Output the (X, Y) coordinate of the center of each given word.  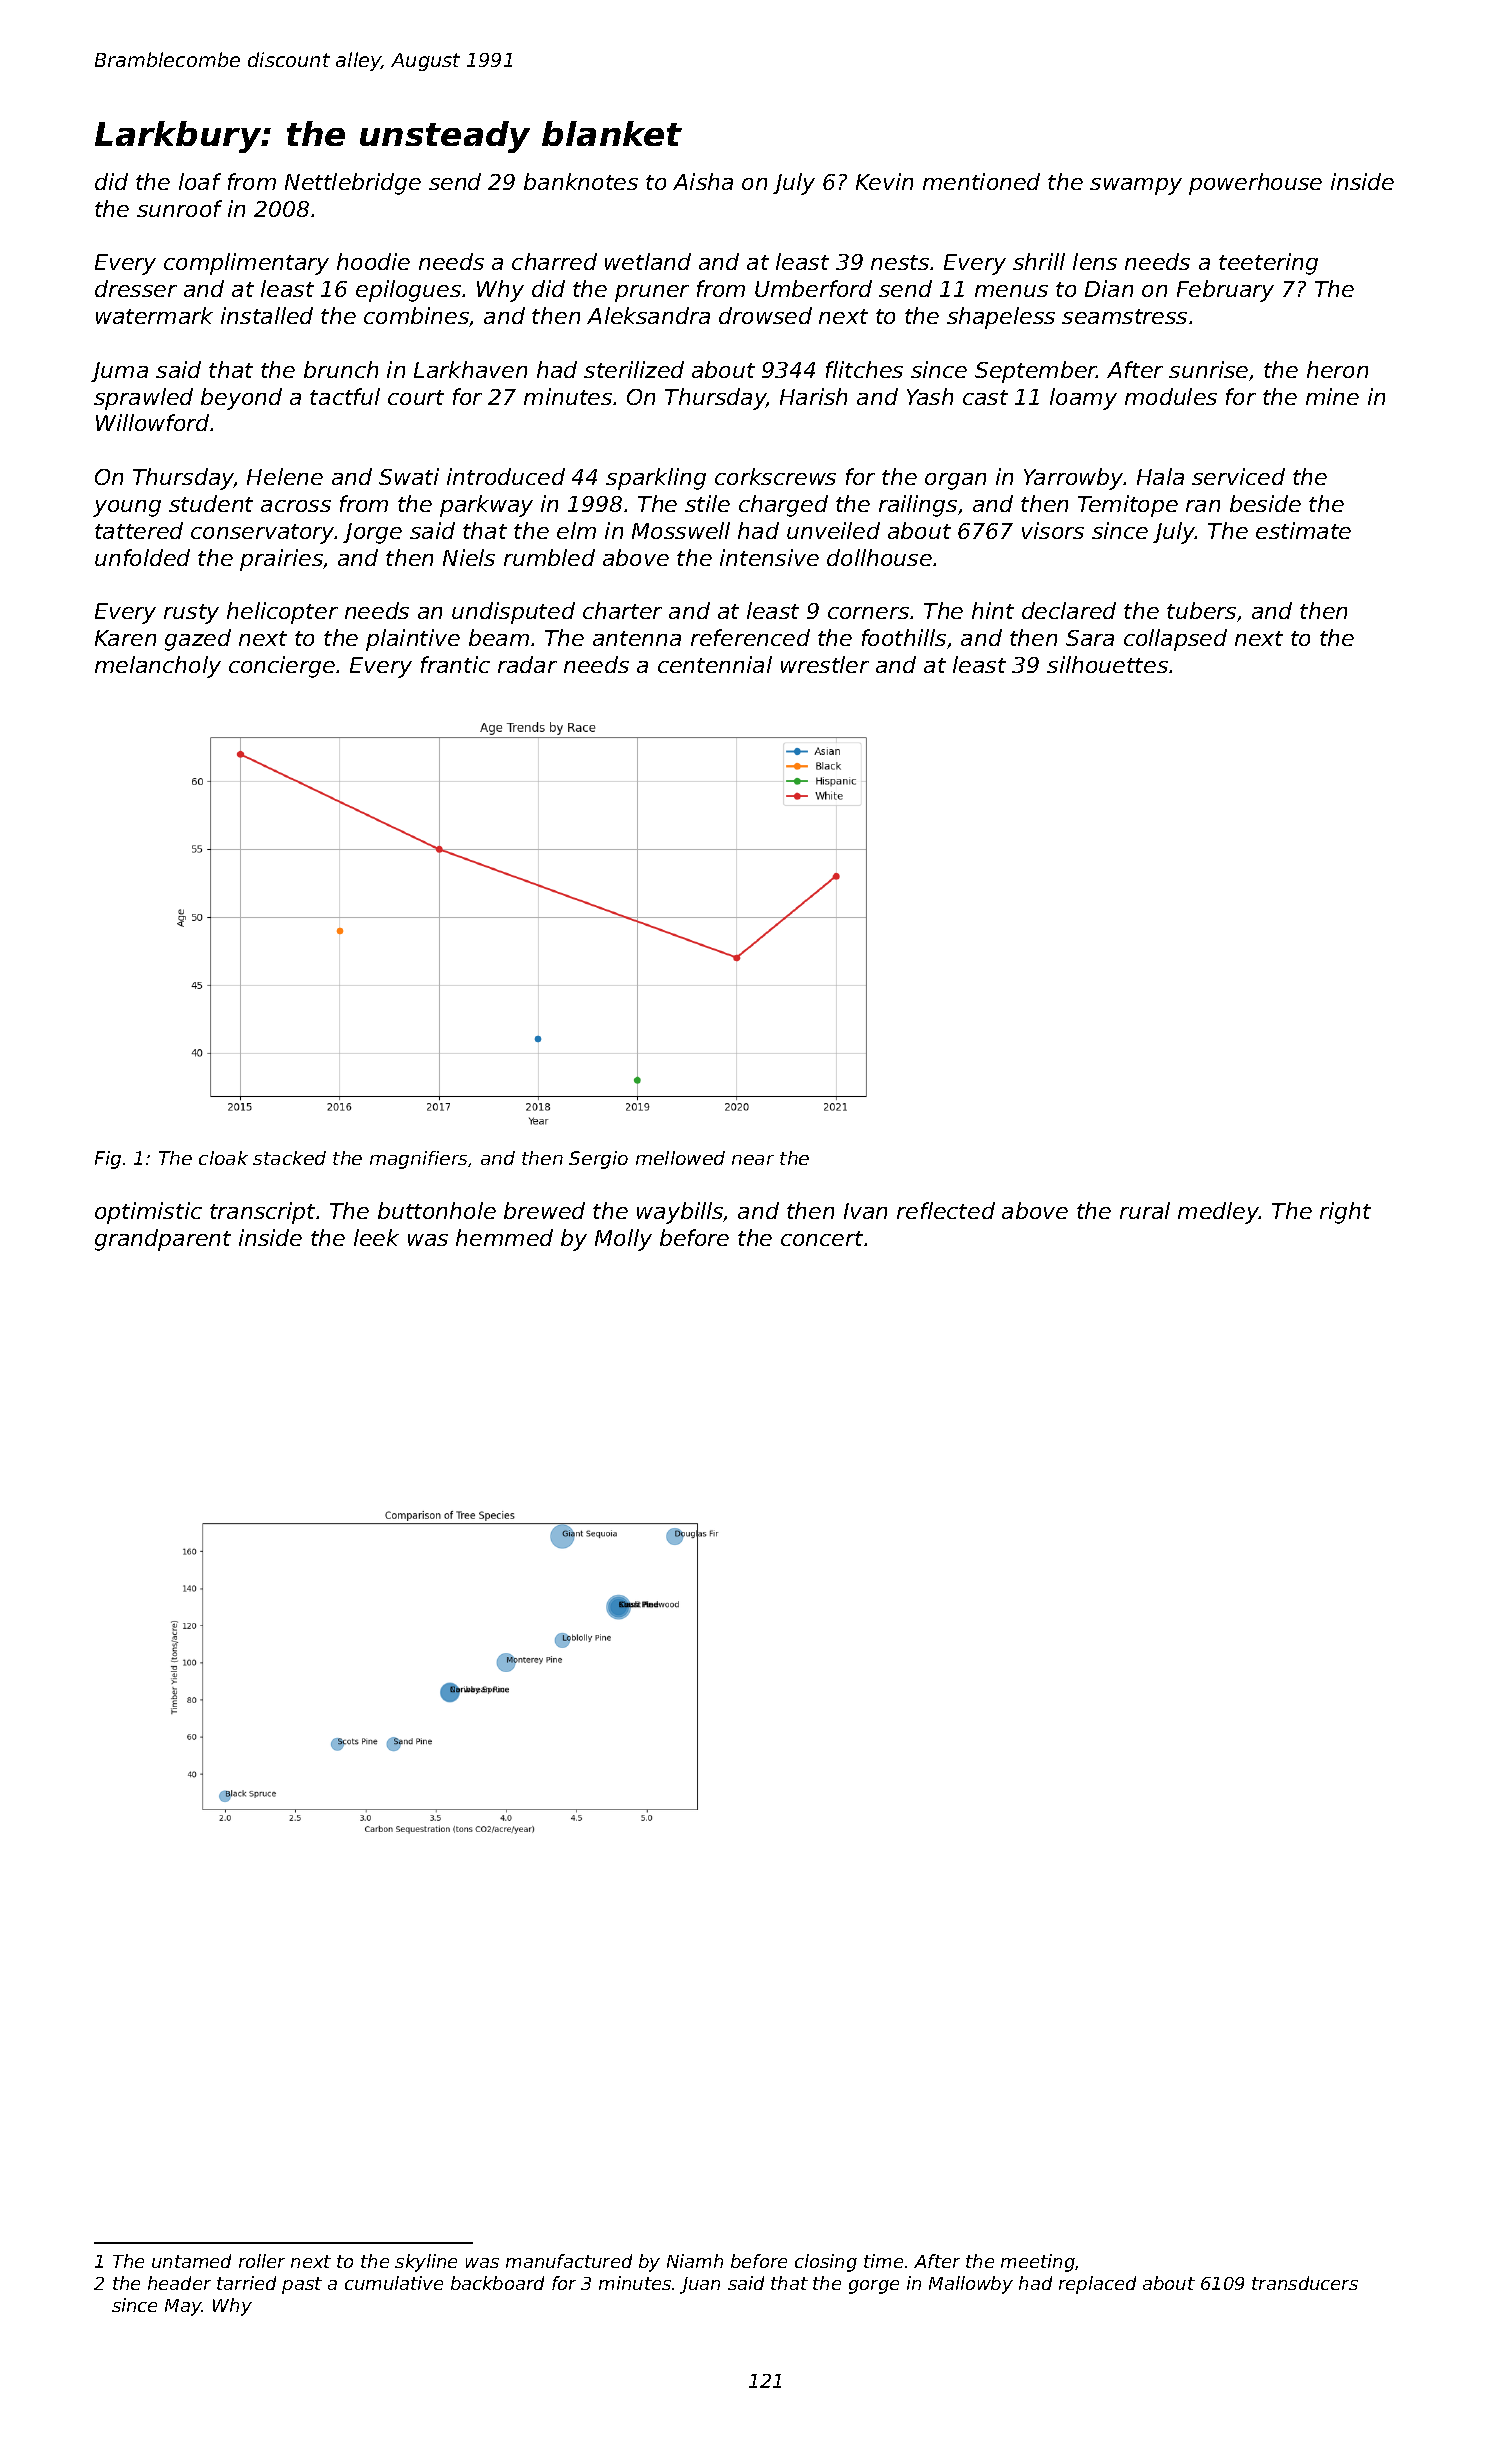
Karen (125, 638)
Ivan (865, 1211)
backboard (497, 2283)
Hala (1160, 476)
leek (376, 1237)
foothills (904, 637)
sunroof (179, 208)
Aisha (703, 181)
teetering (1268, 264)
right (1345, 1213)
